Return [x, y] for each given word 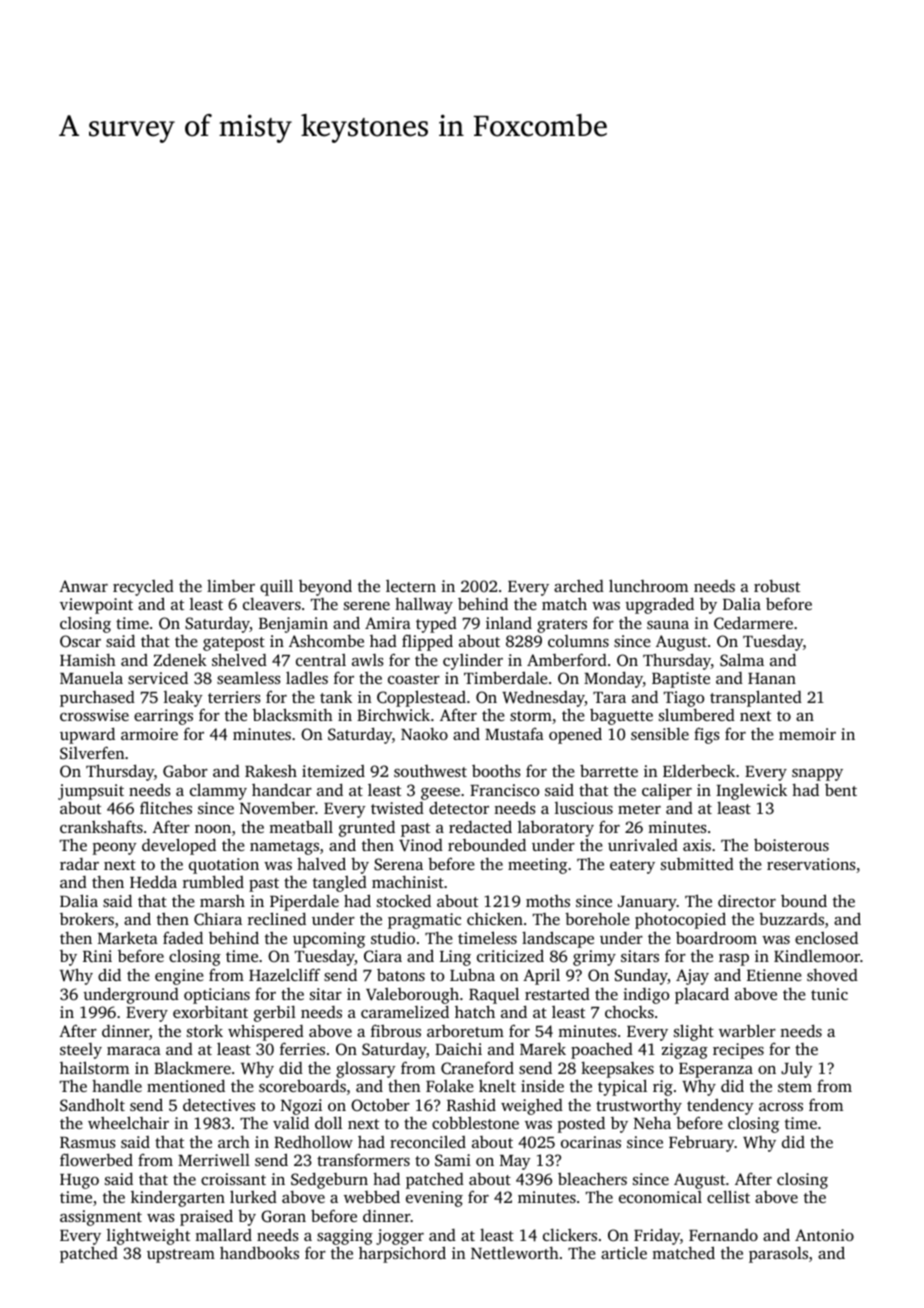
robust [777, 585]
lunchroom [648, 585]
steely [81, 1051]
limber [231, 585]
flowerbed [96, 1159]
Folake [450, 1085]
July [797, 1069]
